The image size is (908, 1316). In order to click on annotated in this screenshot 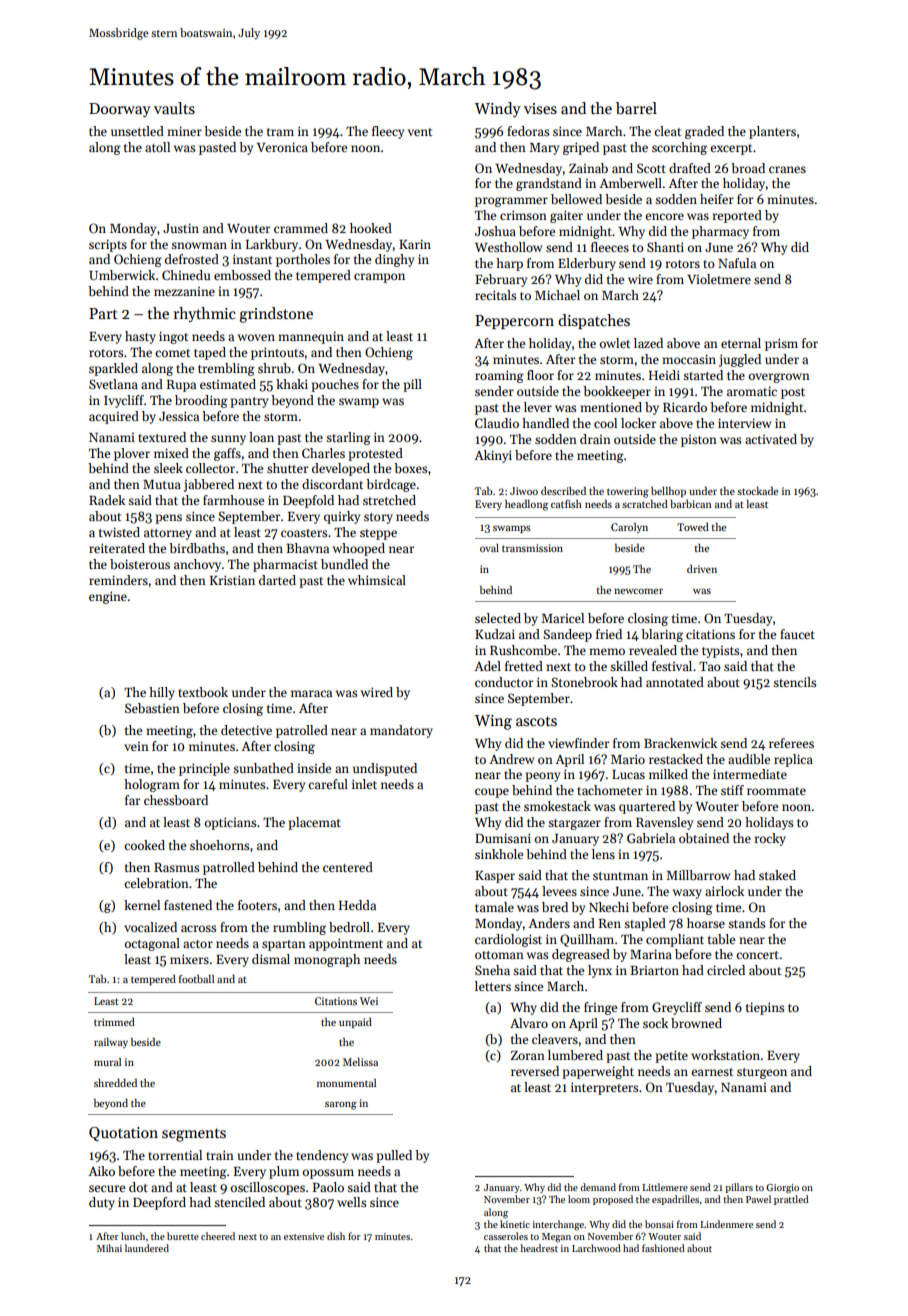, I will do `click(675, 682)`.
